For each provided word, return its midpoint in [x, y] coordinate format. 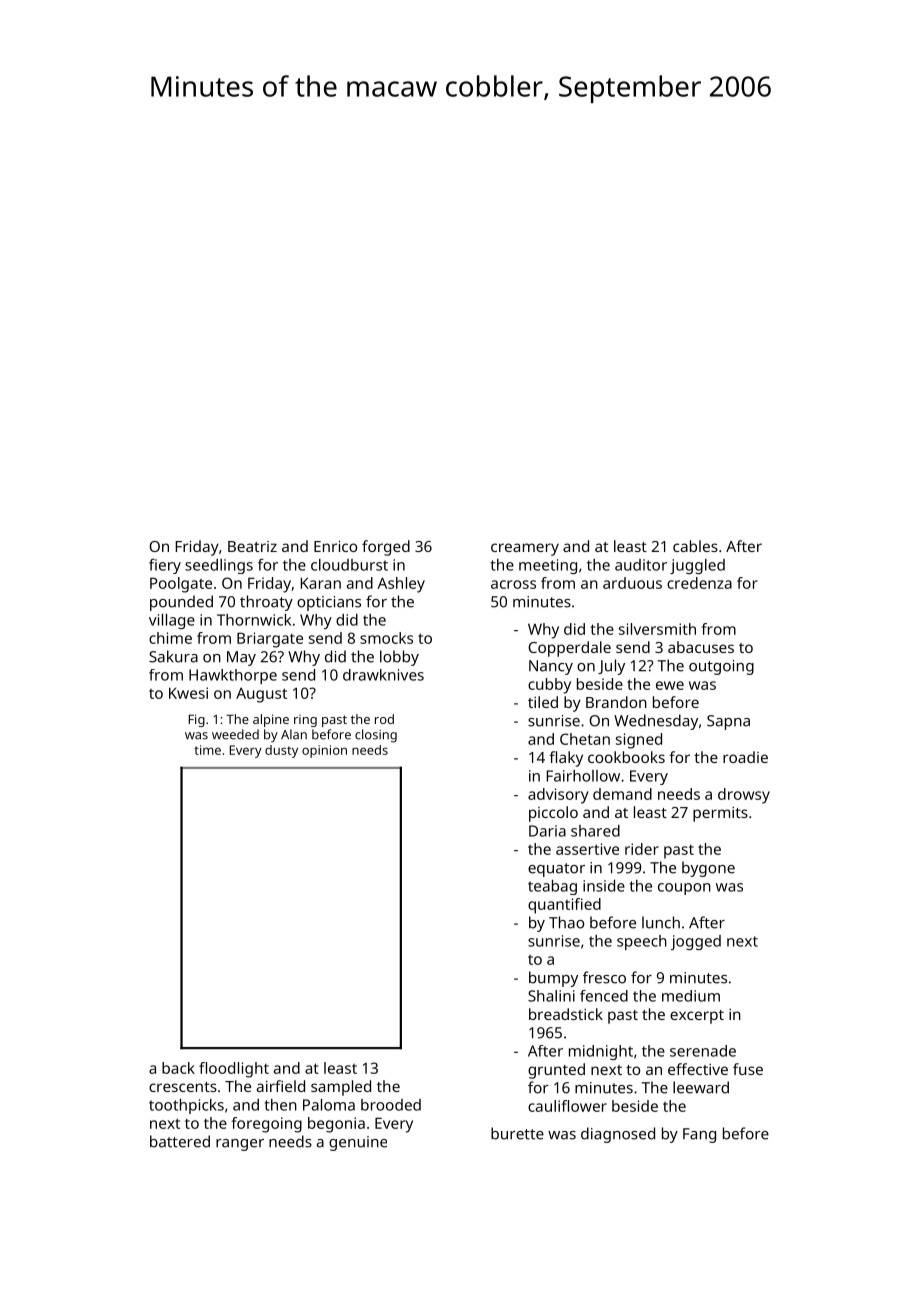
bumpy [553, 979]
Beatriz [252, 546]
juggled [697, 566]
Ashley [401, 585]
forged [386, 548]
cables [695, 546]
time [207, 750]
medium [691, 996]
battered [180, 1141]
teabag [552, 887]
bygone [708, 869]
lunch [661, 922]
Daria [547, 831]
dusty [281, 751]
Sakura [173, 656]
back [178, 1068]
